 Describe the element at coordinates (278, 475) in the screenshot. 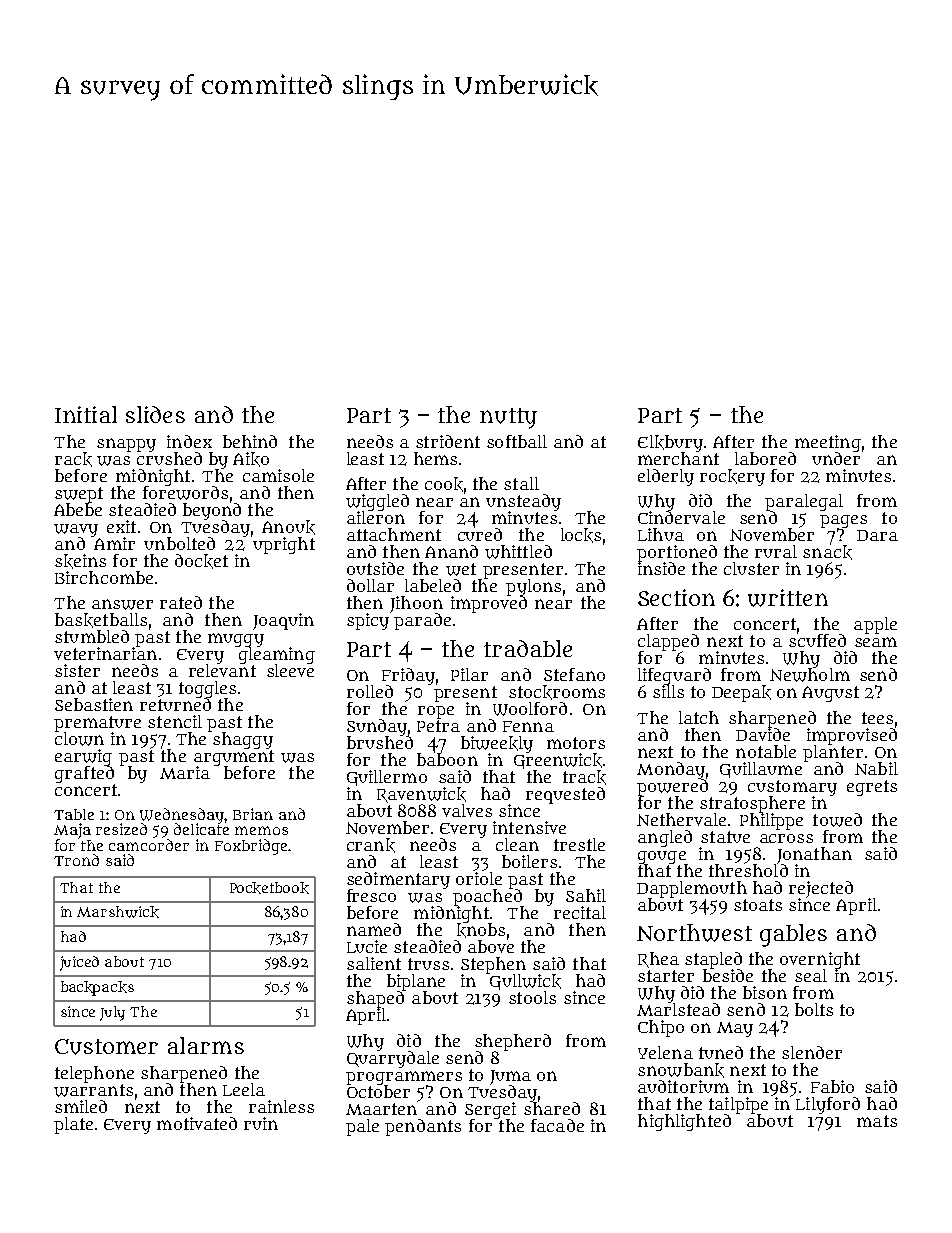

I see `camisole` at that location.
